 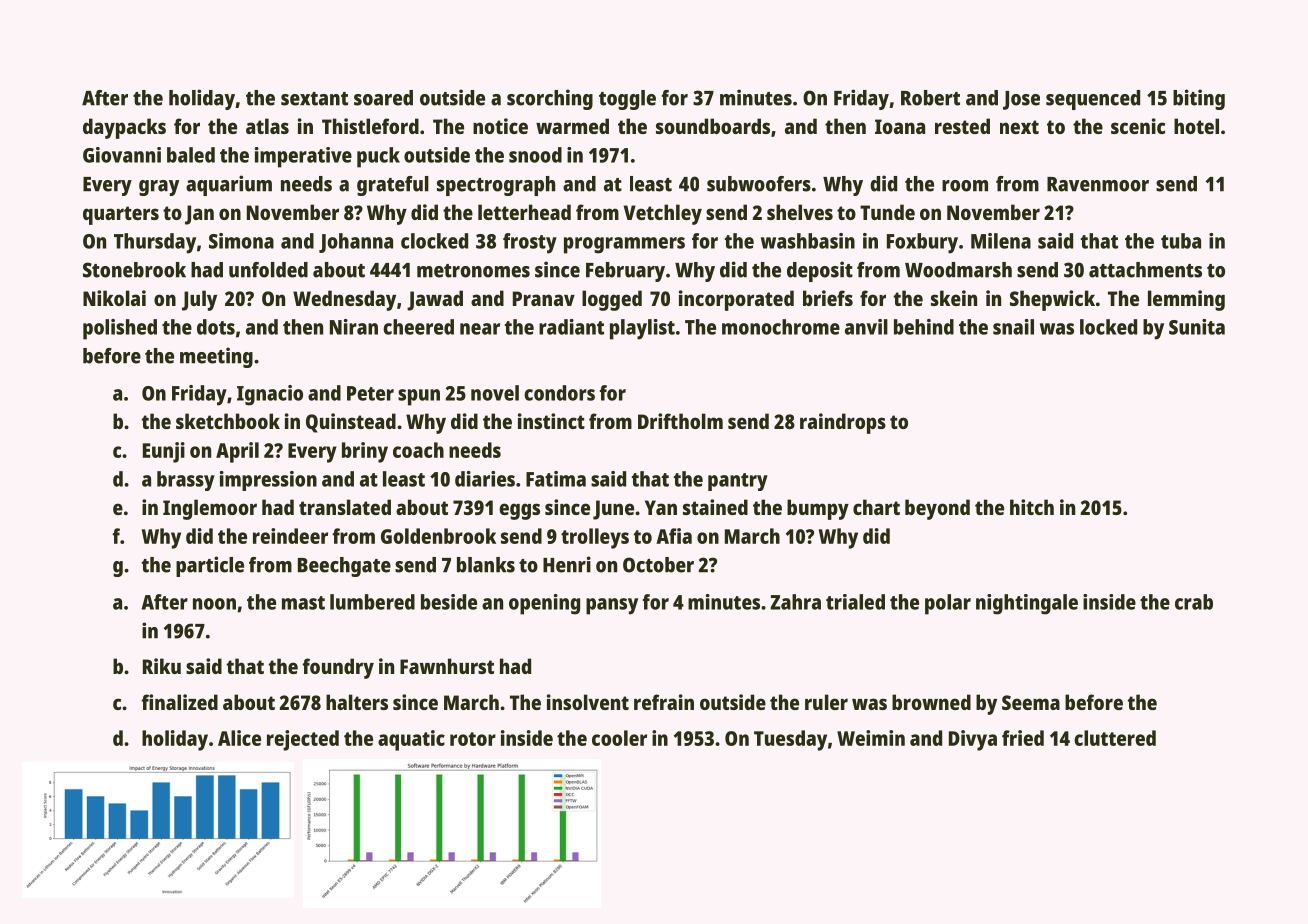 What do you see at coordinates (186, 481) in the page?
I see `brassy` at bounding box center [186, 481].
